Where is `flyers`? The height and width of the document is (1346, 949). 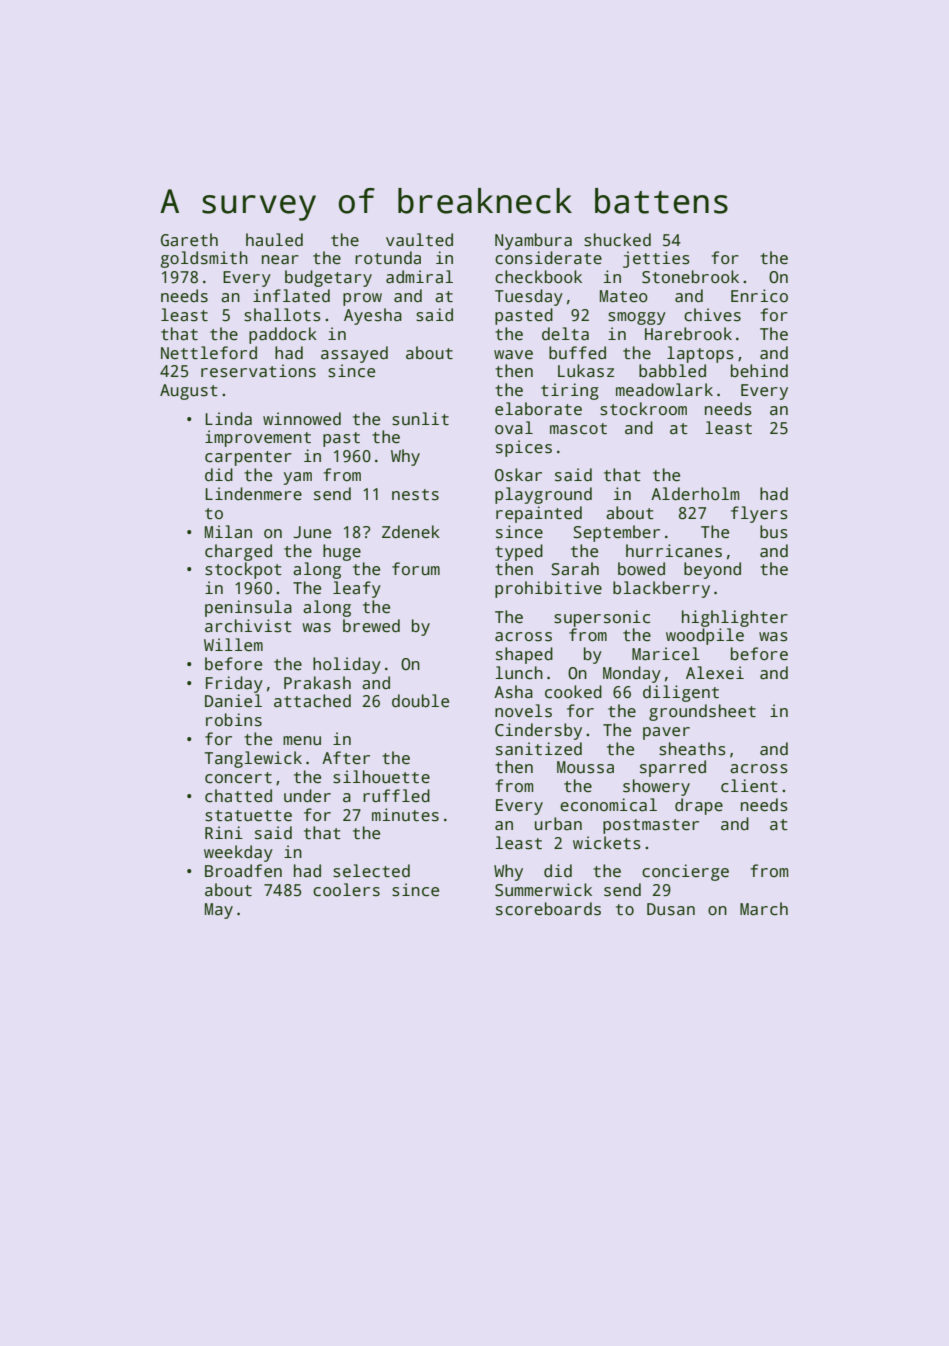 flyers is located at coordinates (759, 514).
